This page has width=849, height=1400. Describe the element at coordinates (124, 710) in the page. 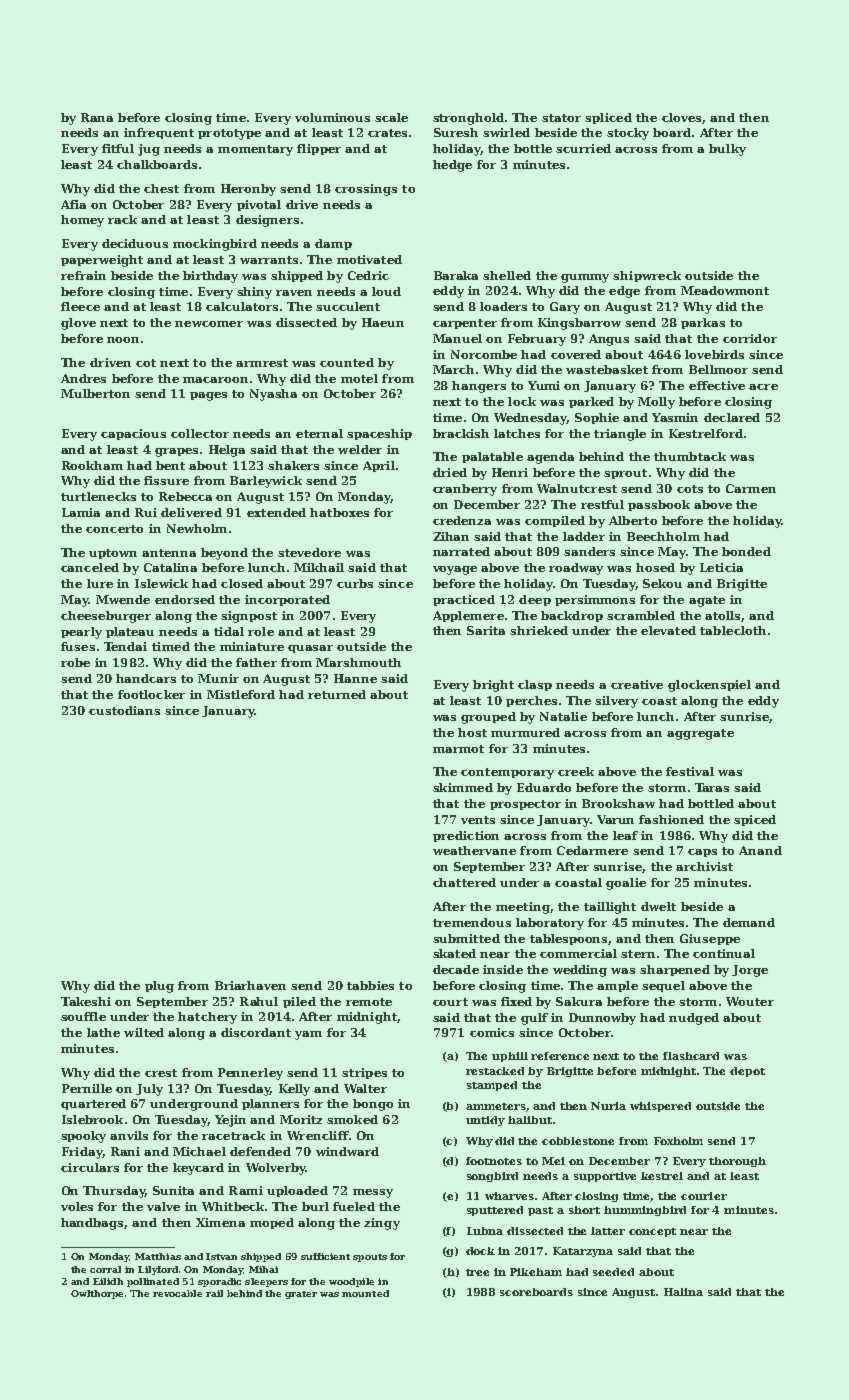

I see `custodians` at that location.
